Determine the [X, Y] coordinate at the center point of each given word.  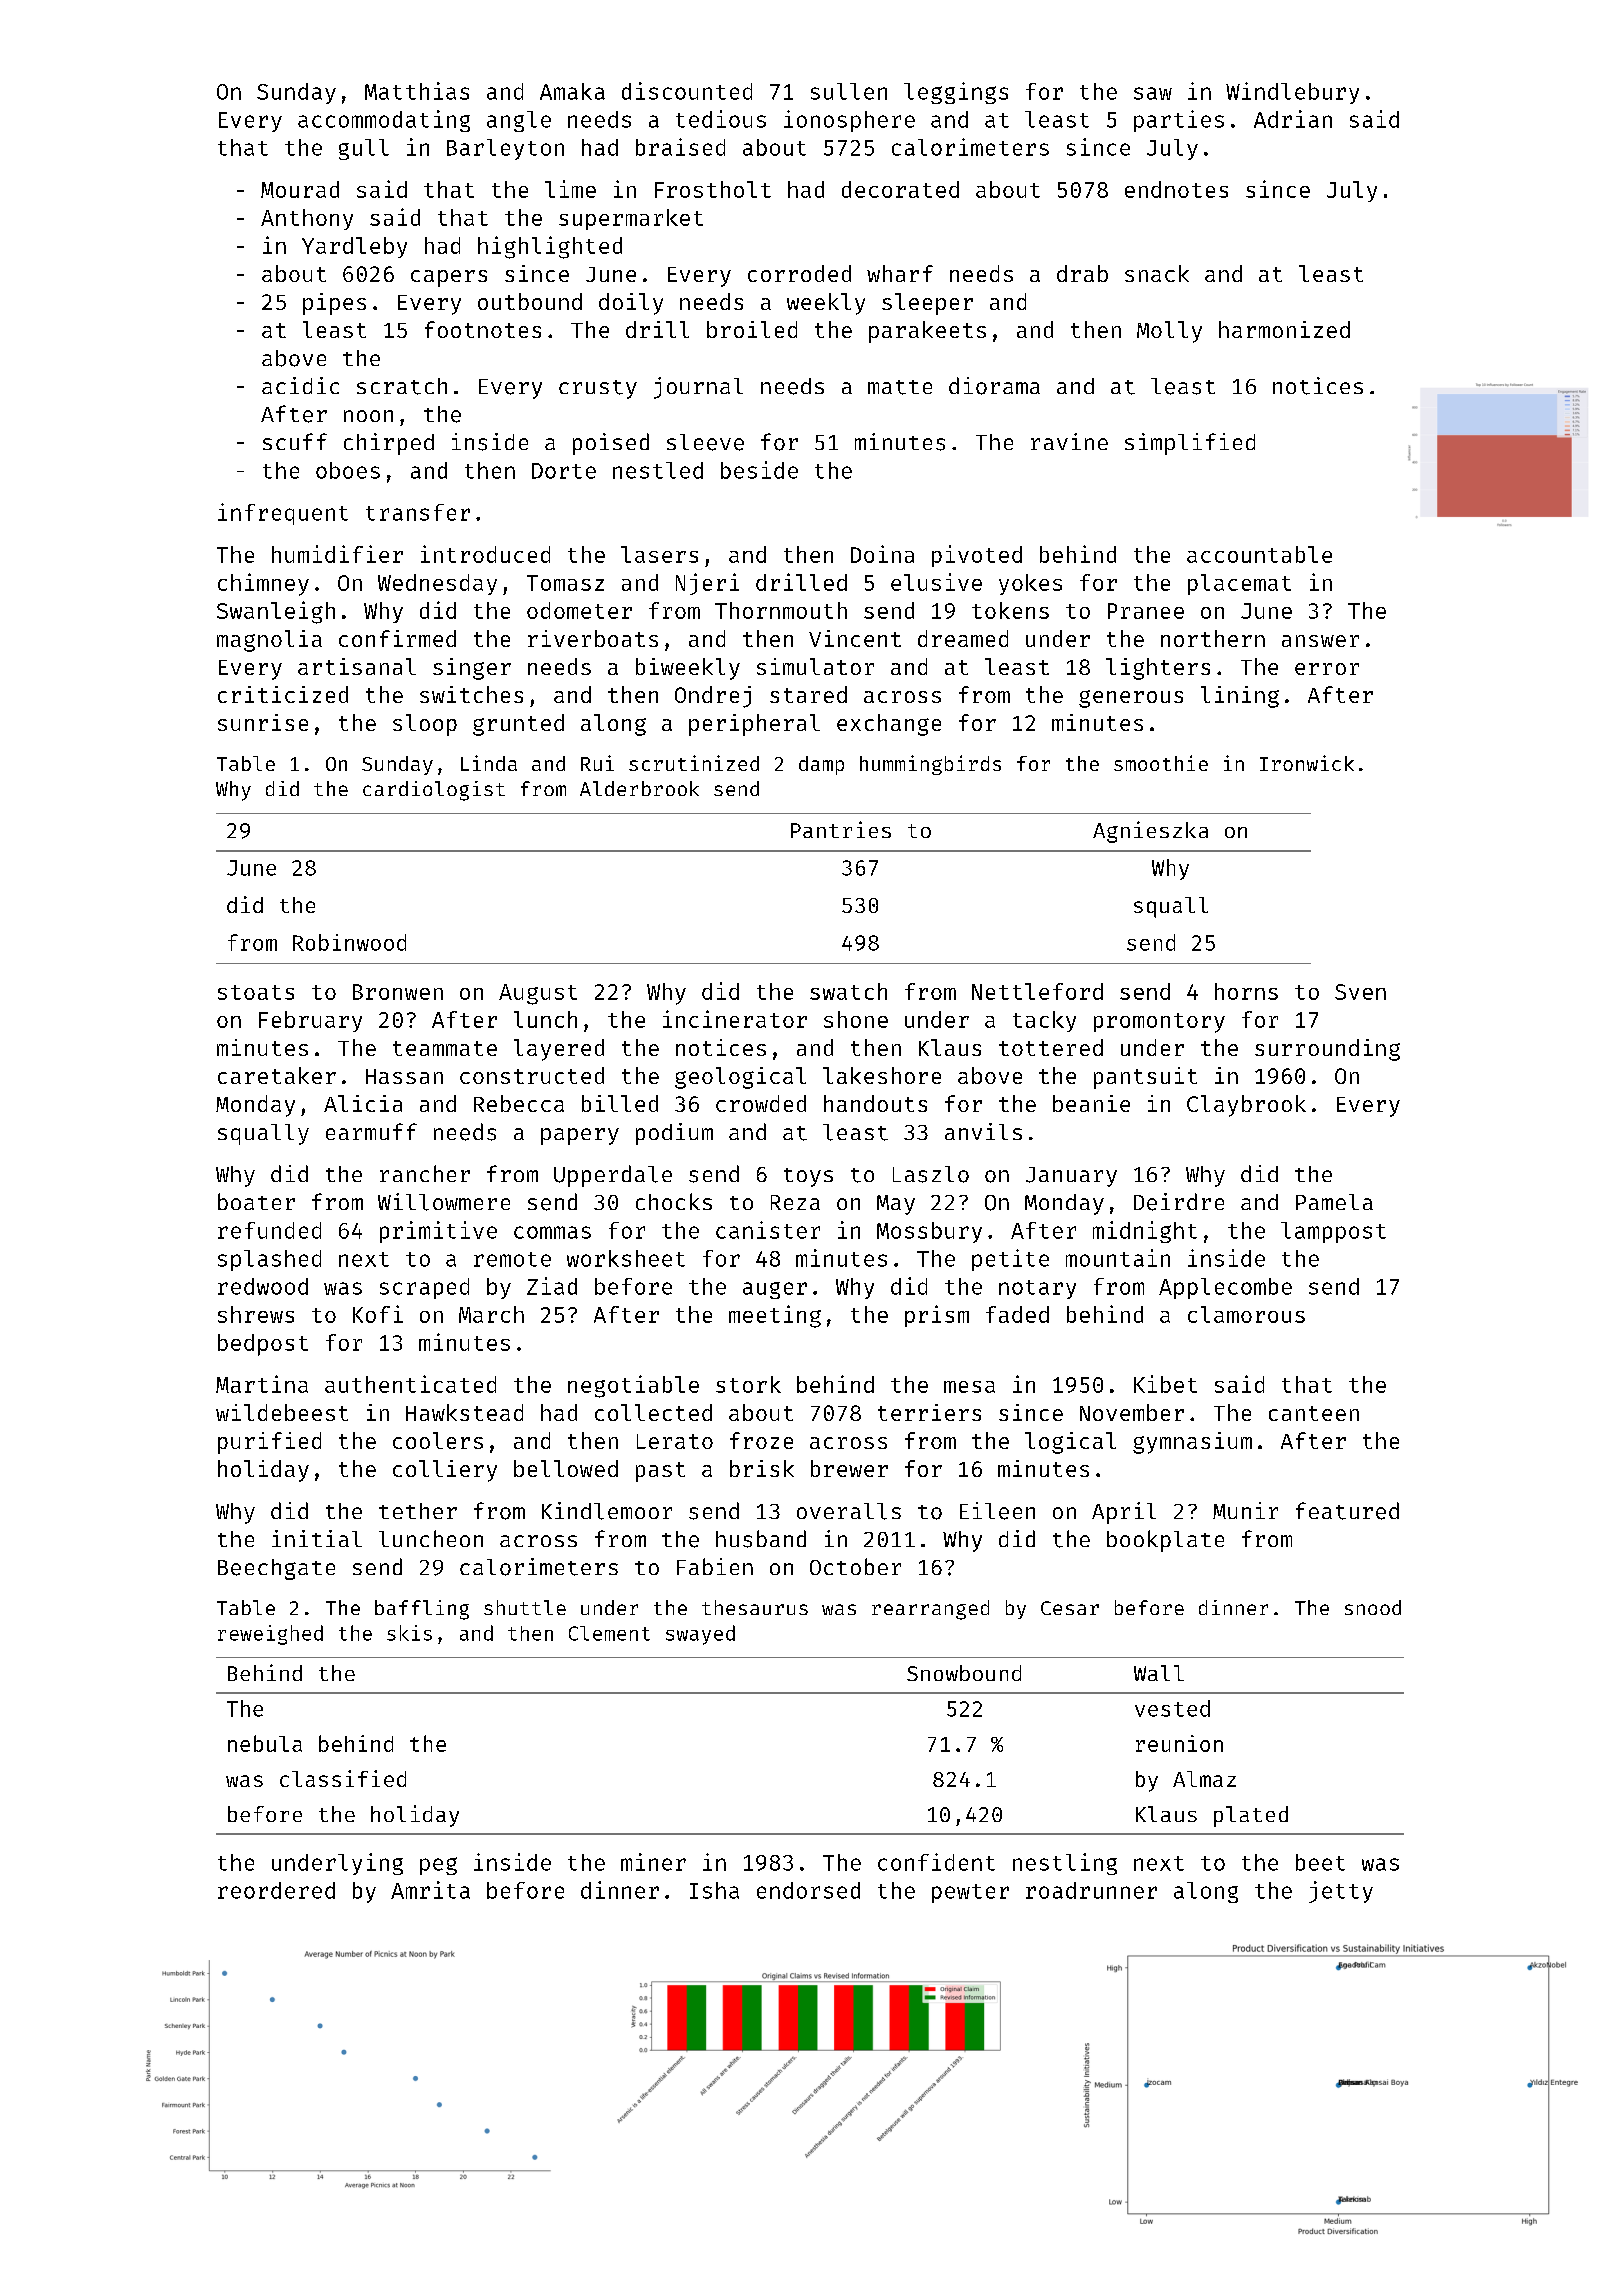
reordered [276, 1890]
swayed [700, 1635]
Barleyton [505, 149]
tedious [721, 119]
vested [1172, 1708]
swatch [848, 991]
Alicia [363, 1103]
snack [1157, 273]
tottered [1051, 1047]
